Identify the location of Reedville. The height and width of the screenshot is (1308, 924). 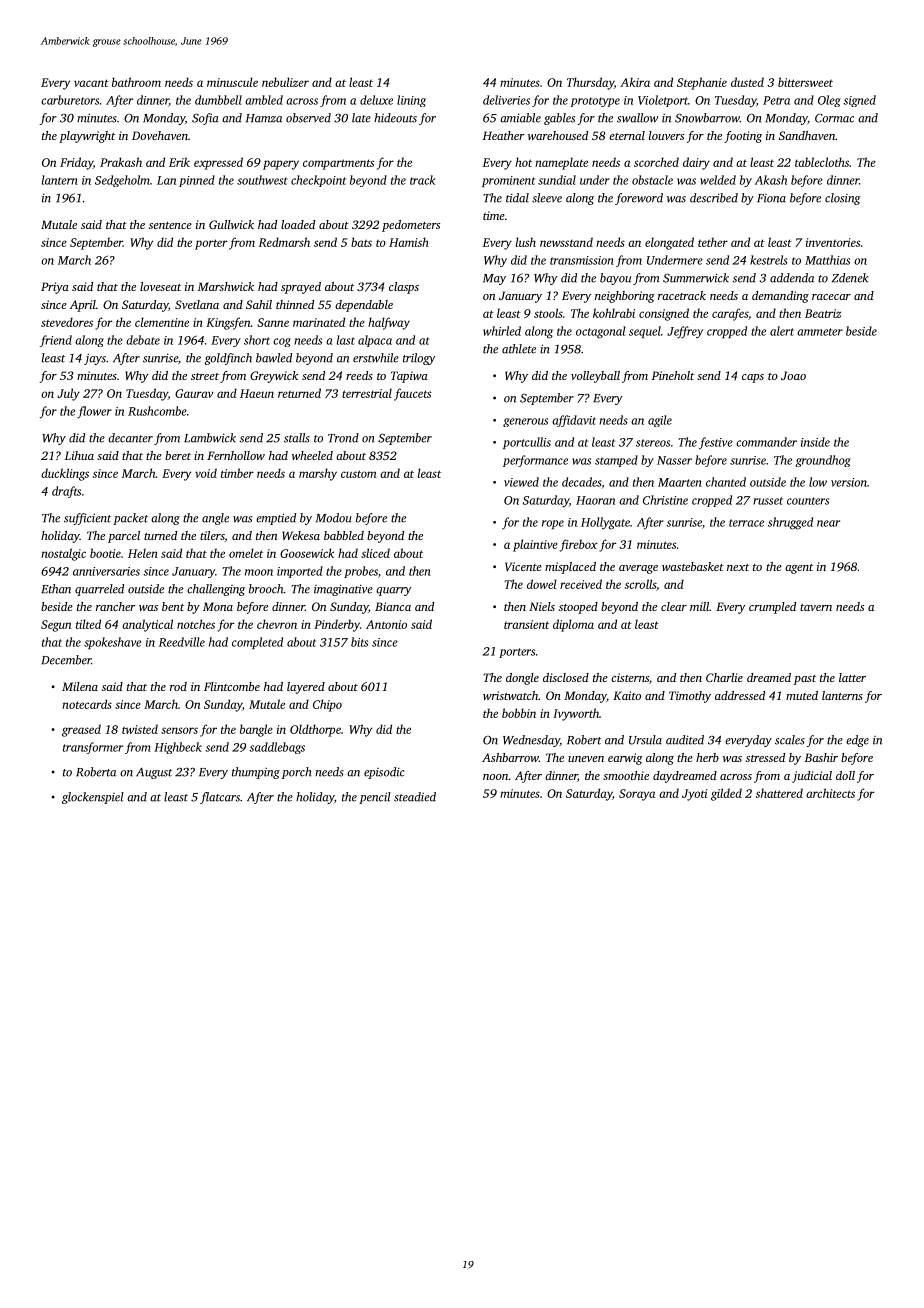
(182, 642).
